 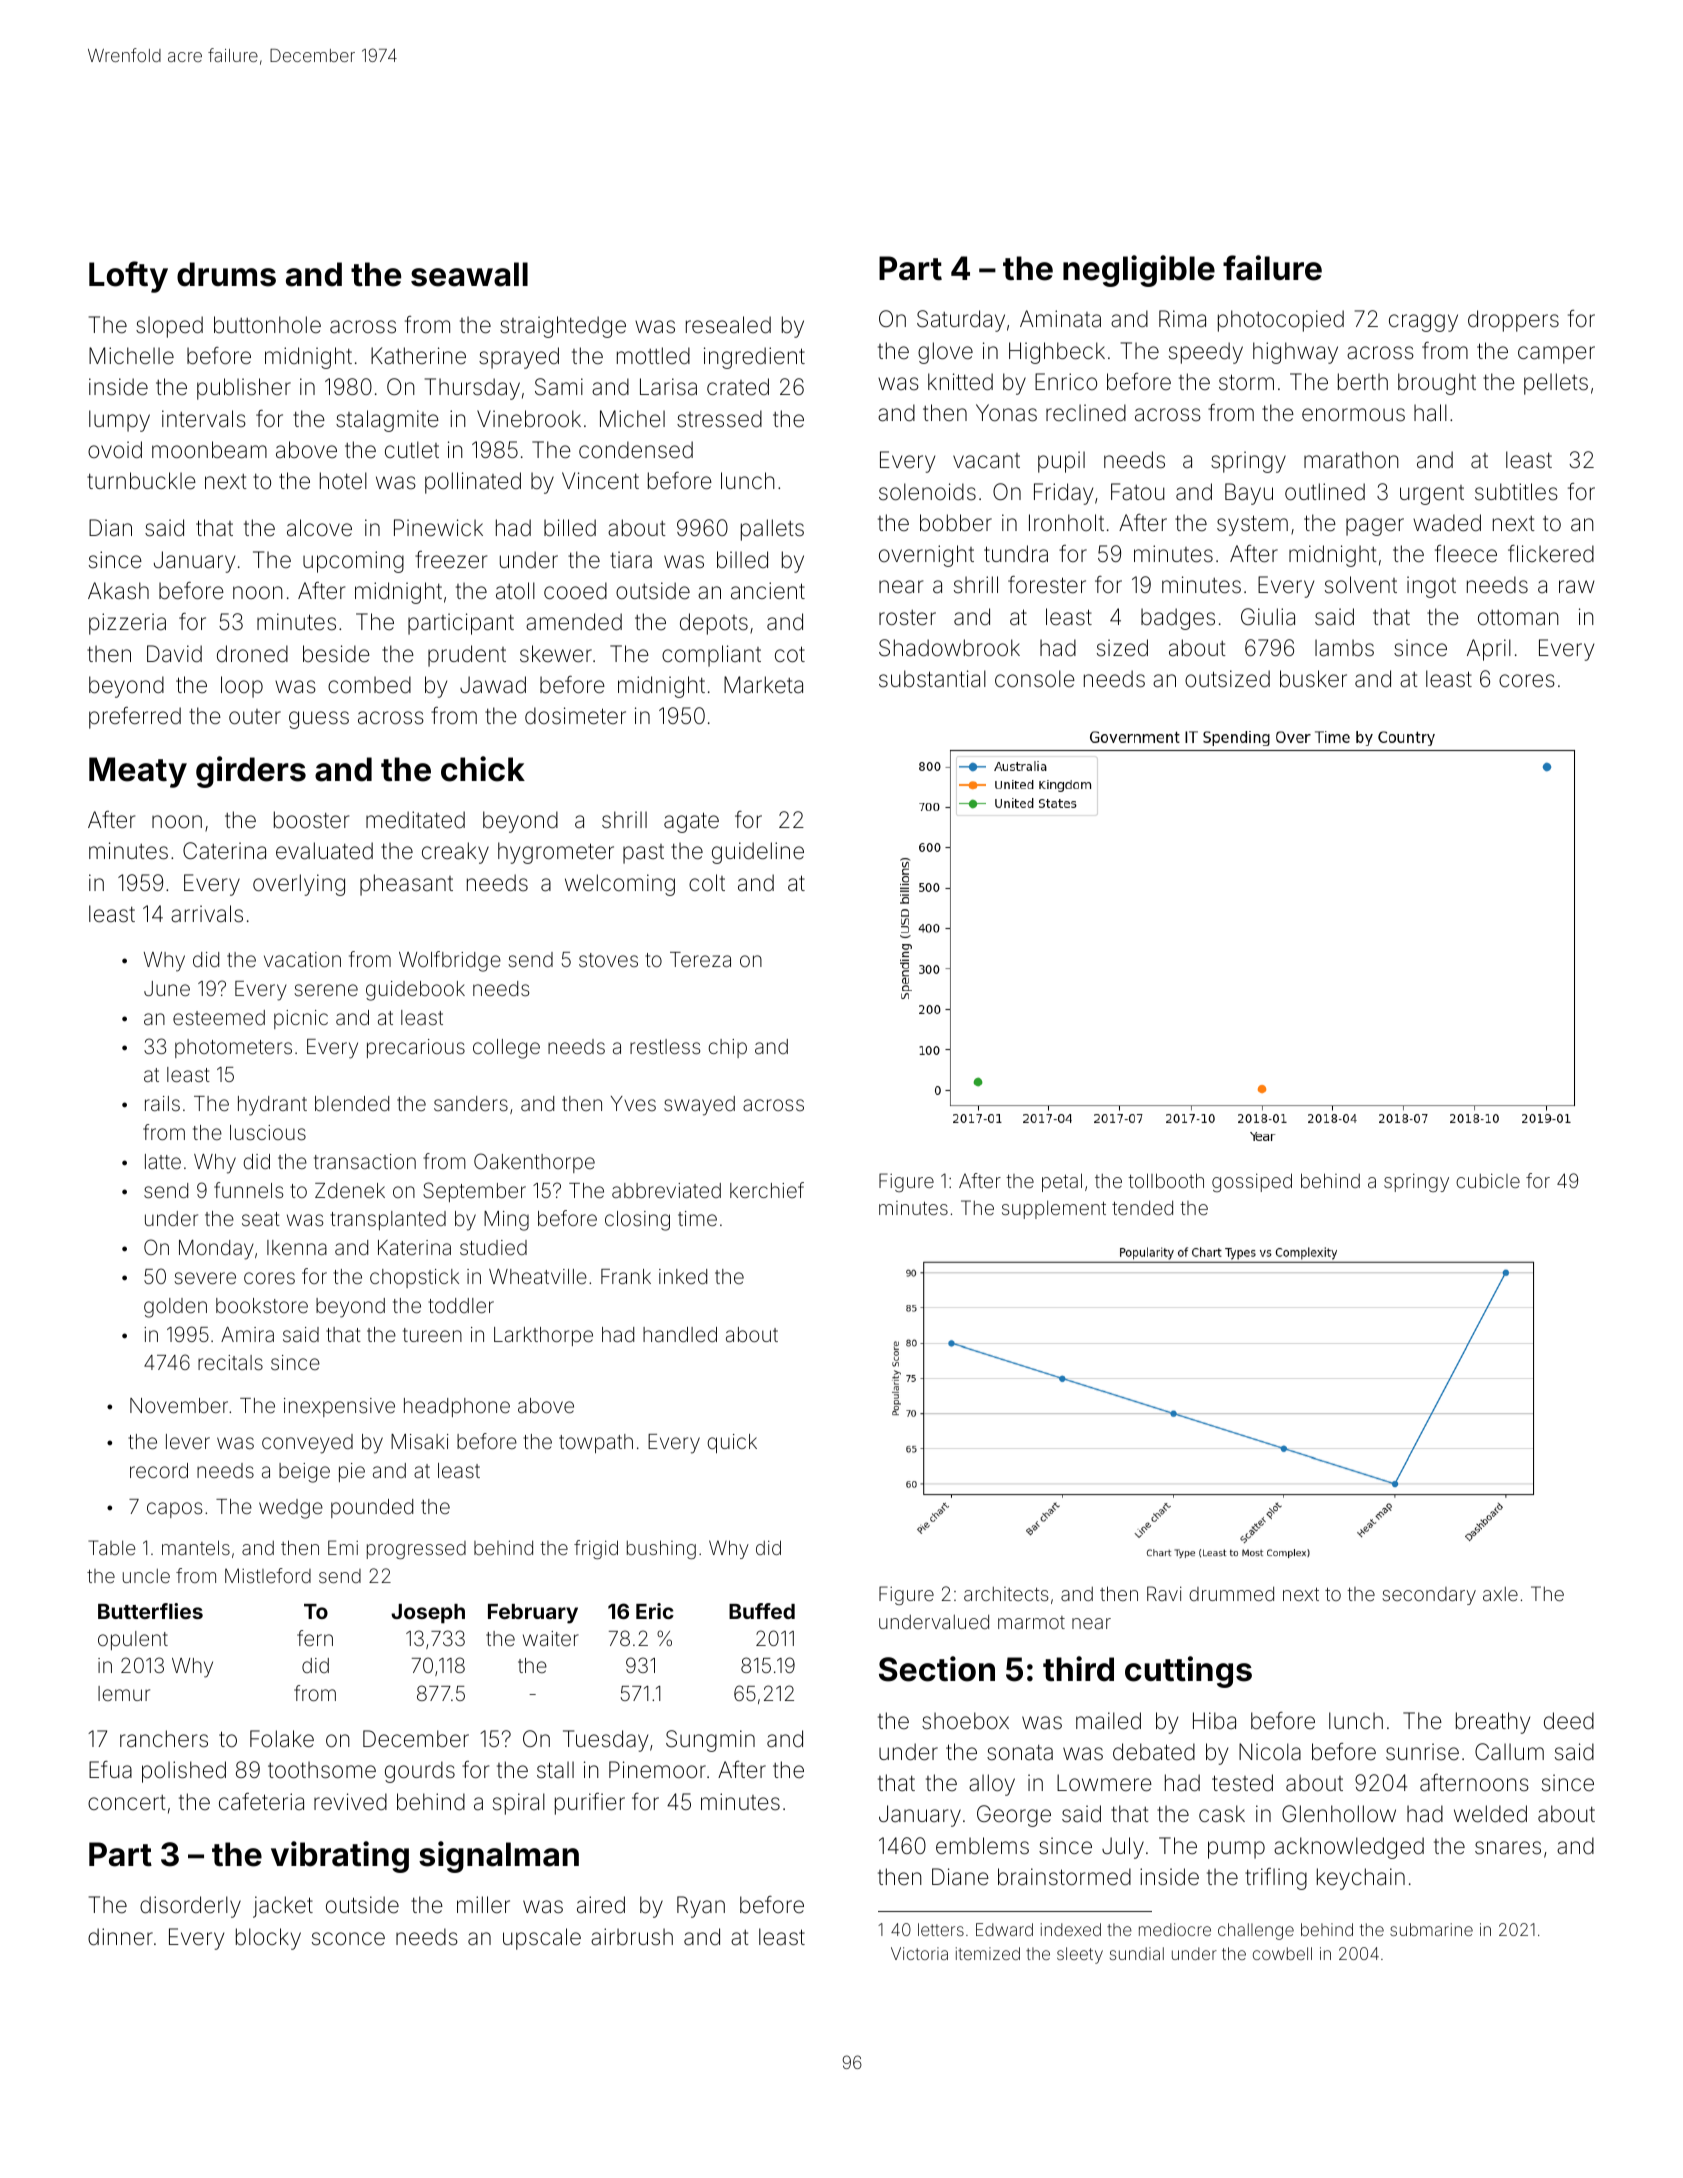 I want to click on pellets, so click(x=1556, y=384).
